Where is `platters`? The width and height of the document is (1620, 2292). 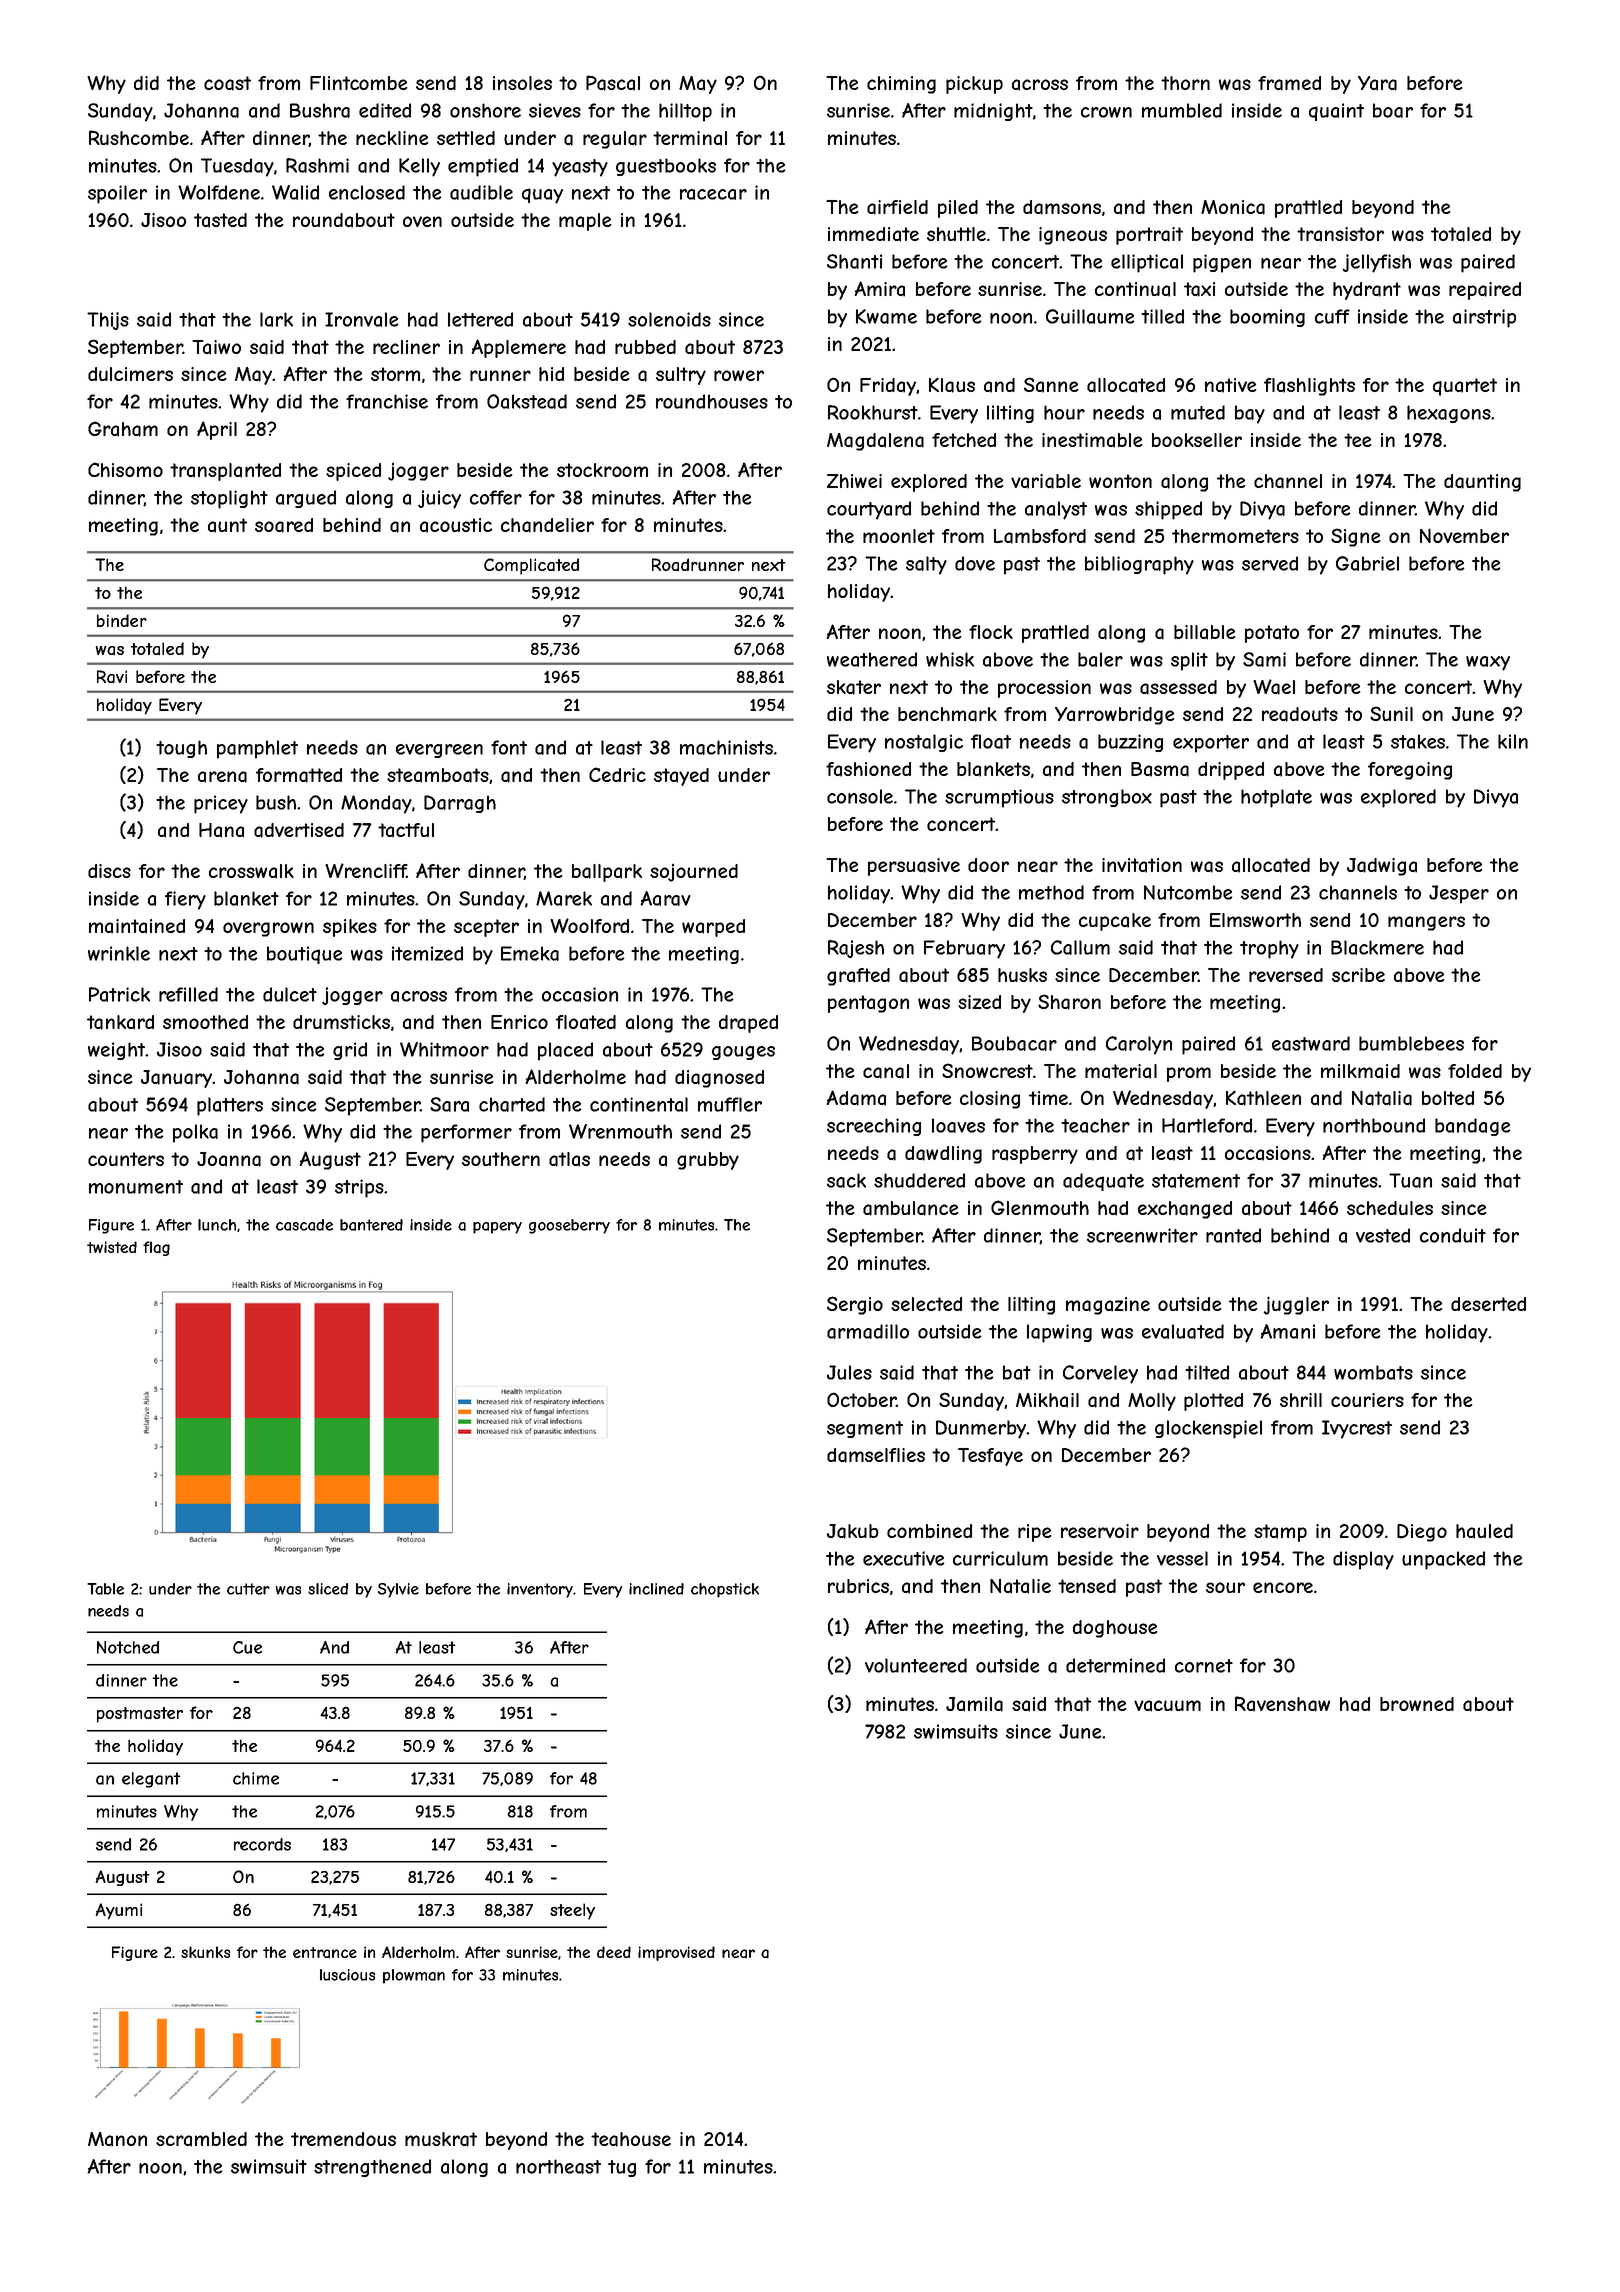
platters is located at coordinates (230, 1106).
